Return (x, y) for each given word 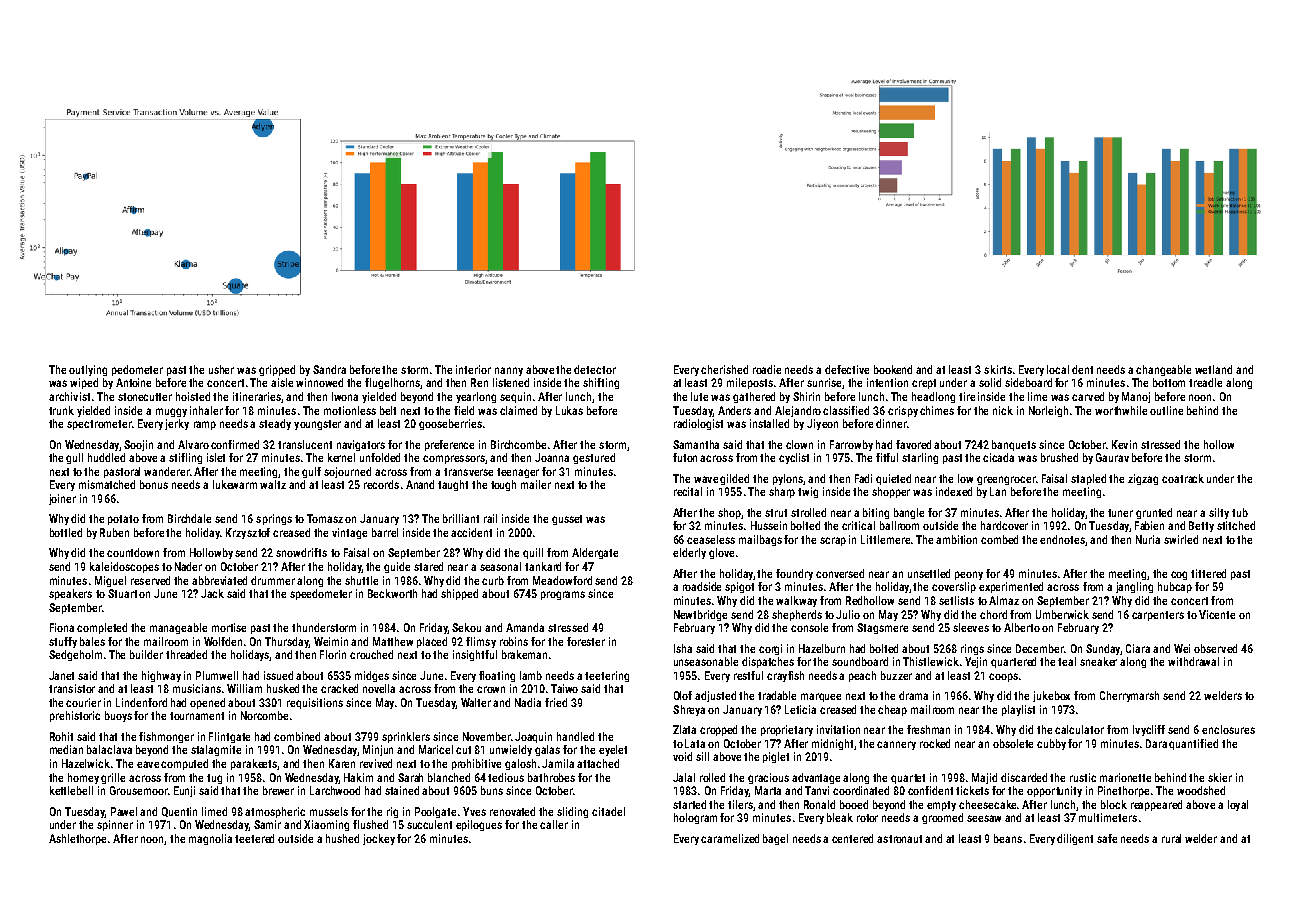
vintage (349, 533)
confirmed (235, 444)
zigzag (1143, 479)
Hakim (358, 777)
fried (556, 702)
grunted (1154, 513)
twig (808, 492)
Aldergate (595, 553)
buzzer (896, 675)
